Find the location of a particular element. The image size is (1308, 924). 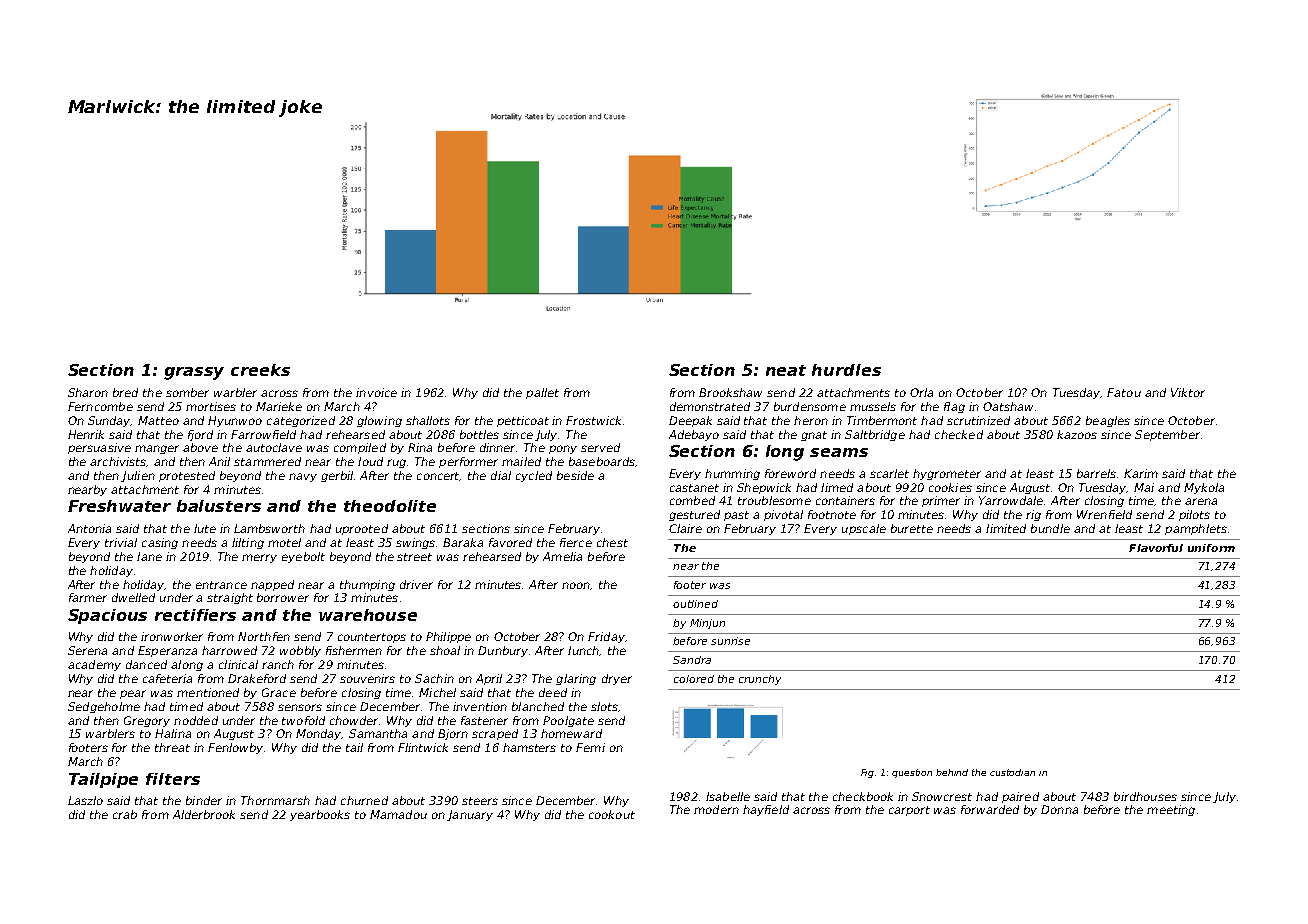

neat is located at coordinates (786, 370).
